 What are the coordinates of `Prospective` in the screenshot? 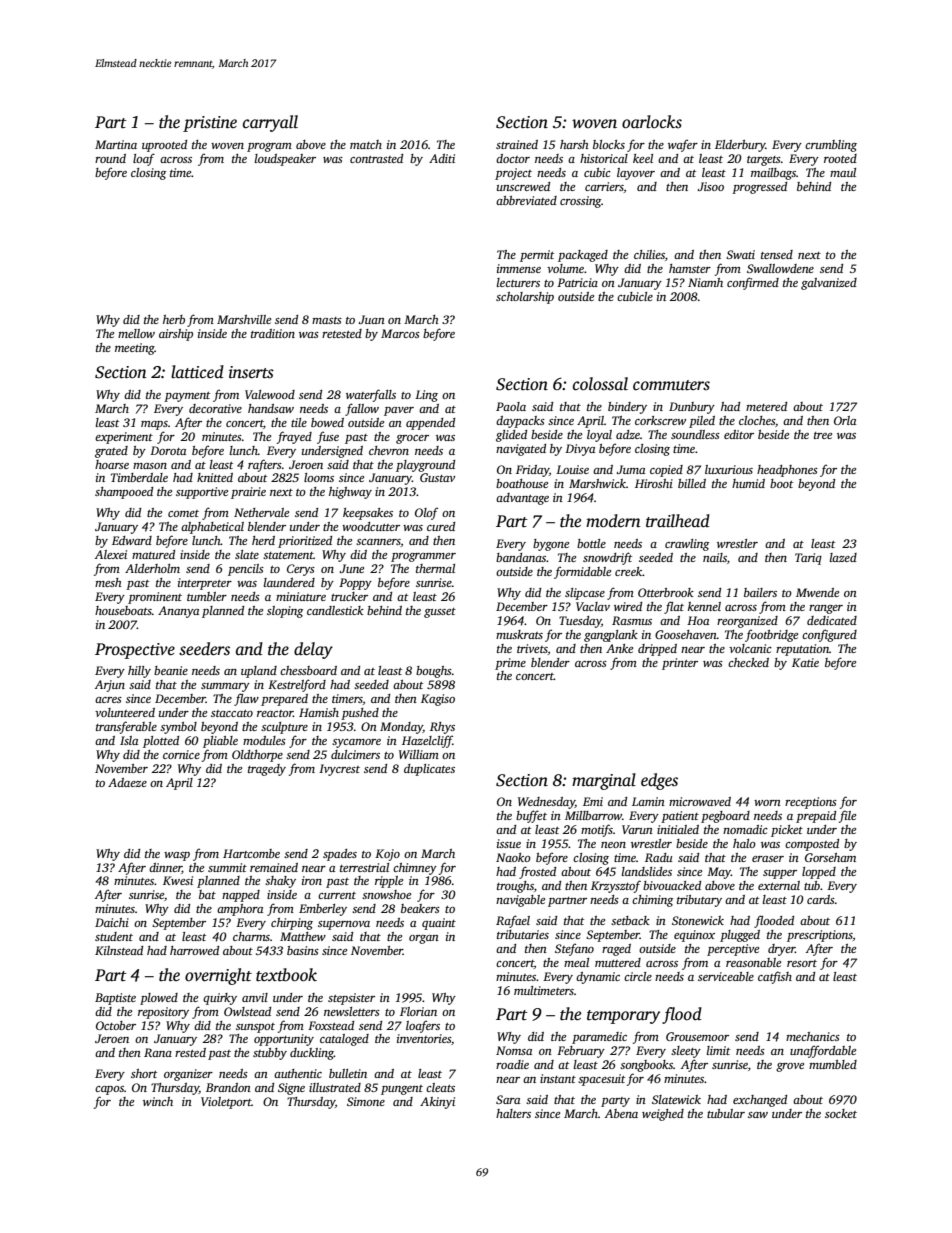 It's located at (135, 651).
